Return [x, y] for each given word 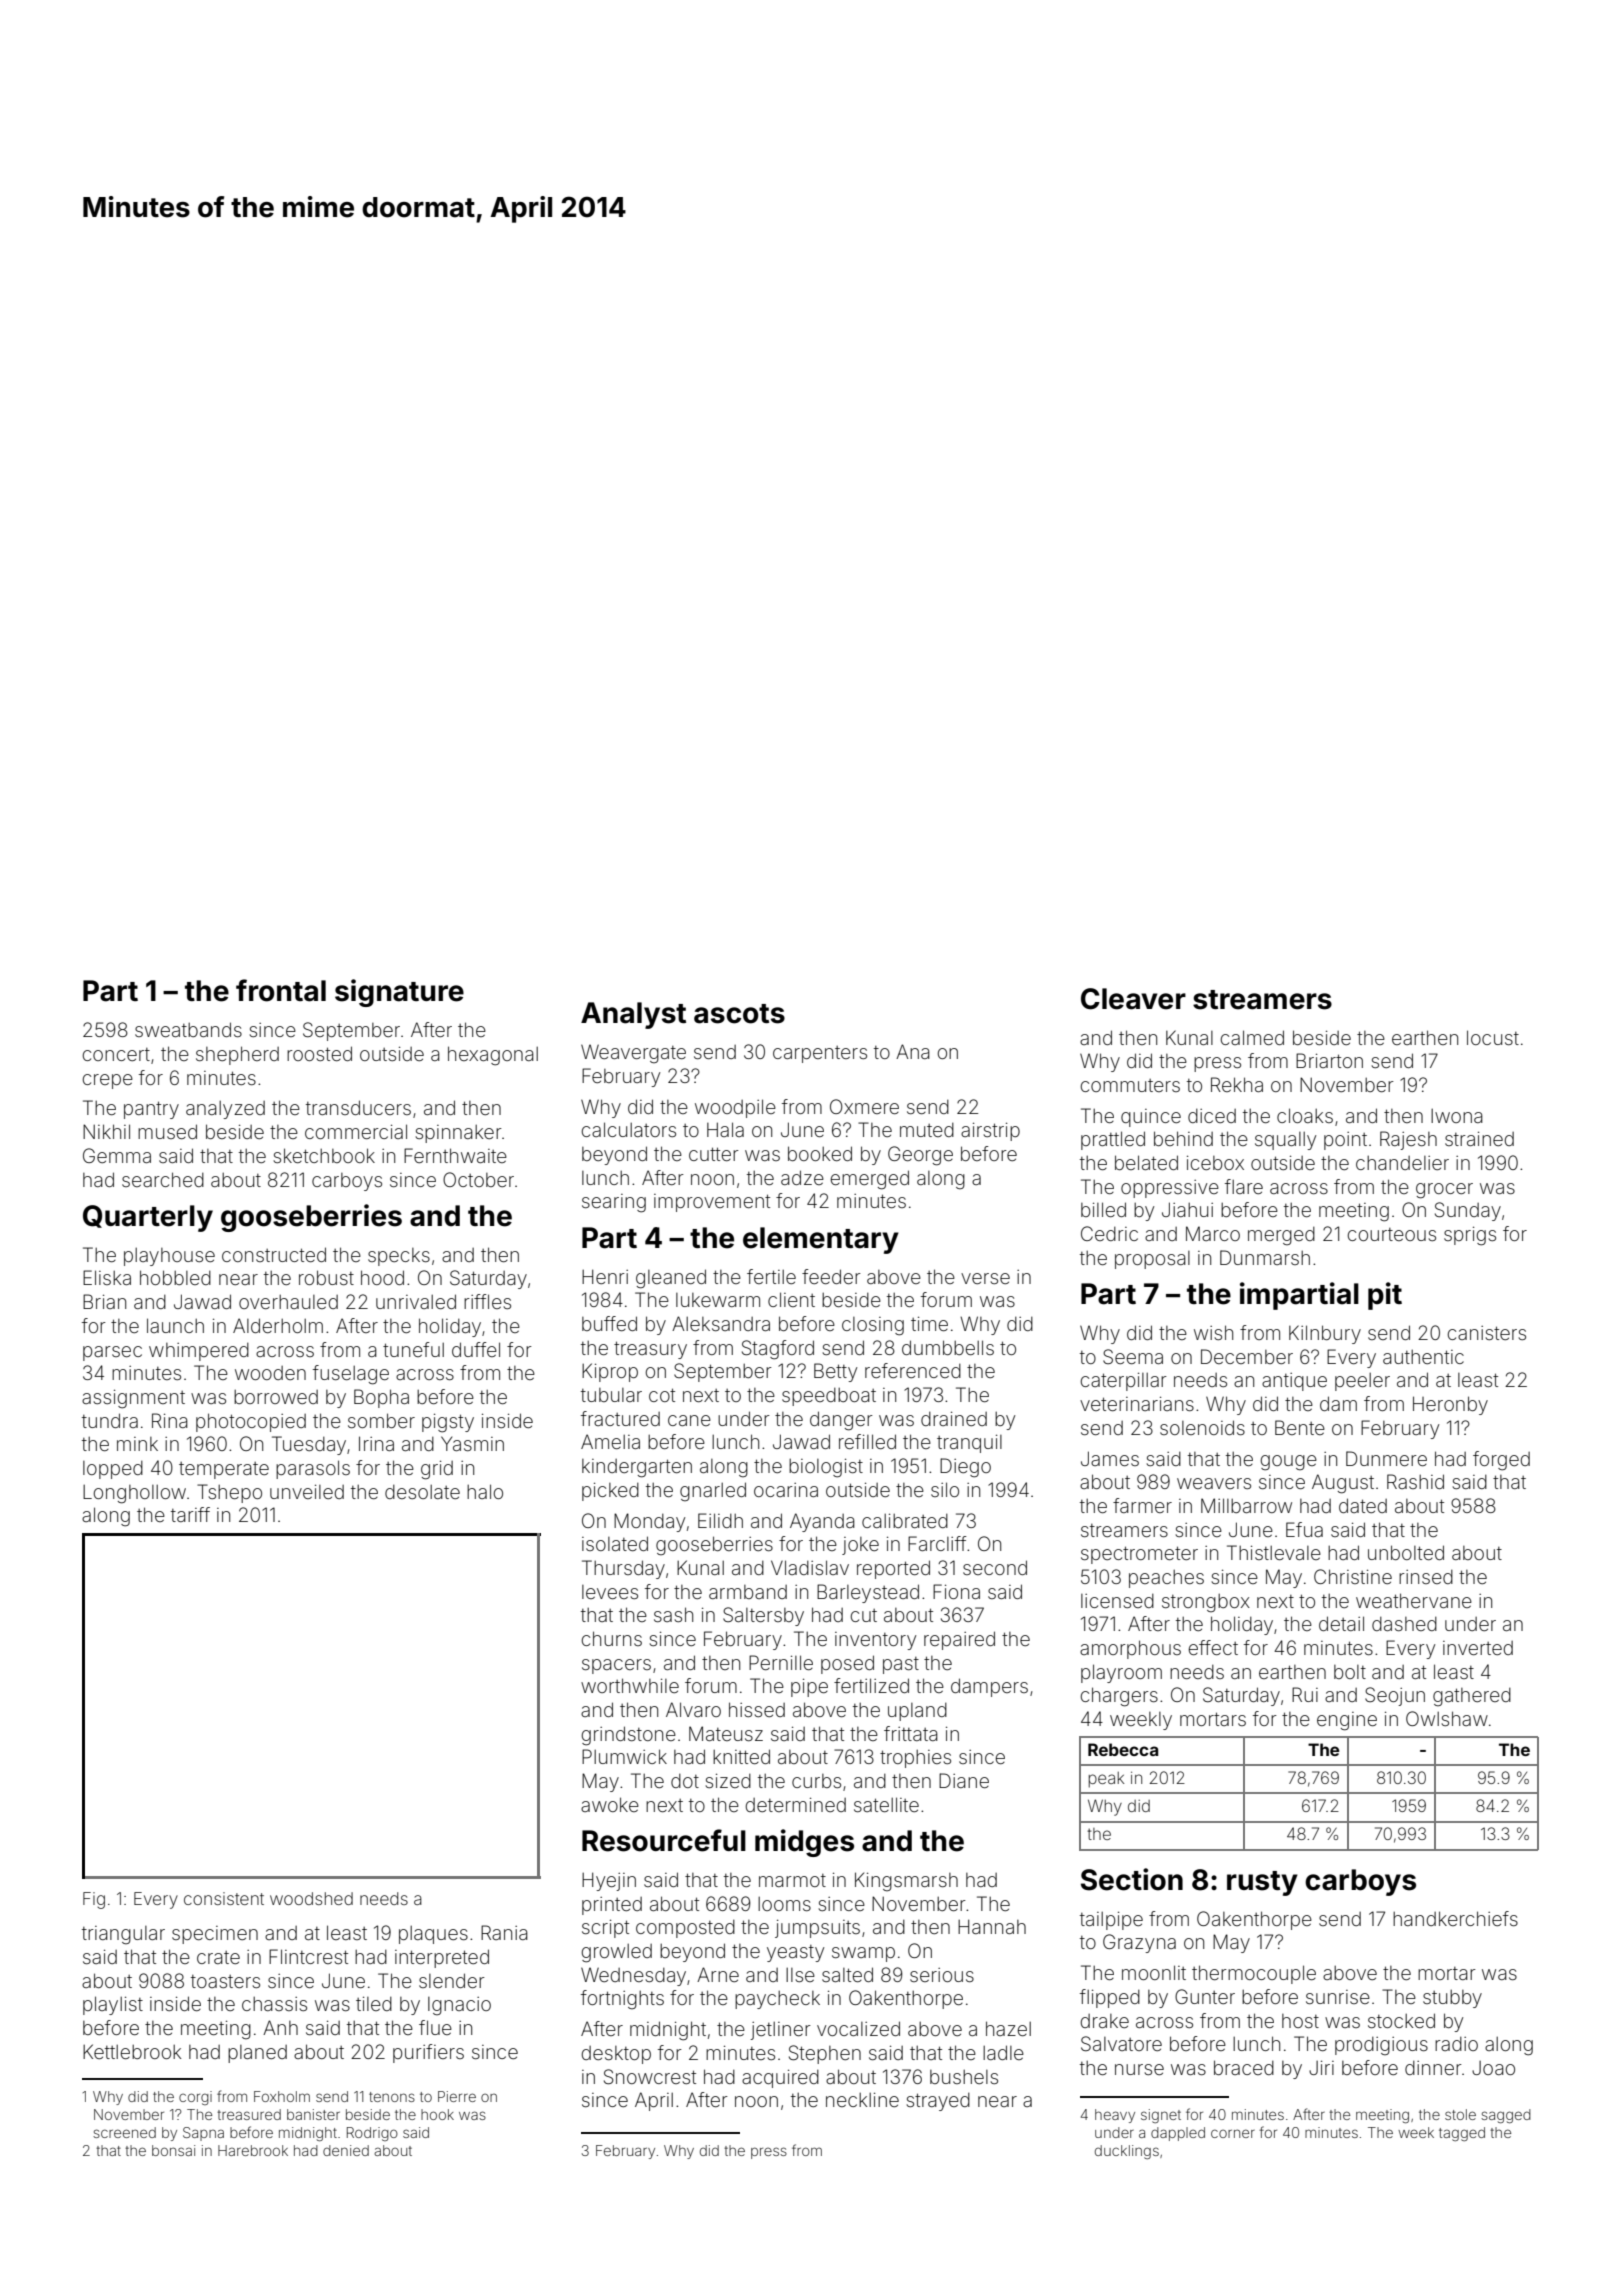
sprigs [1470, 1236]
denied [346, 2150]
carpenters [820, 1054]
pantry [151, 1110]
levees [610, 1592]
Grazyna [1139, 1943]
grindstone [628, 1736]
